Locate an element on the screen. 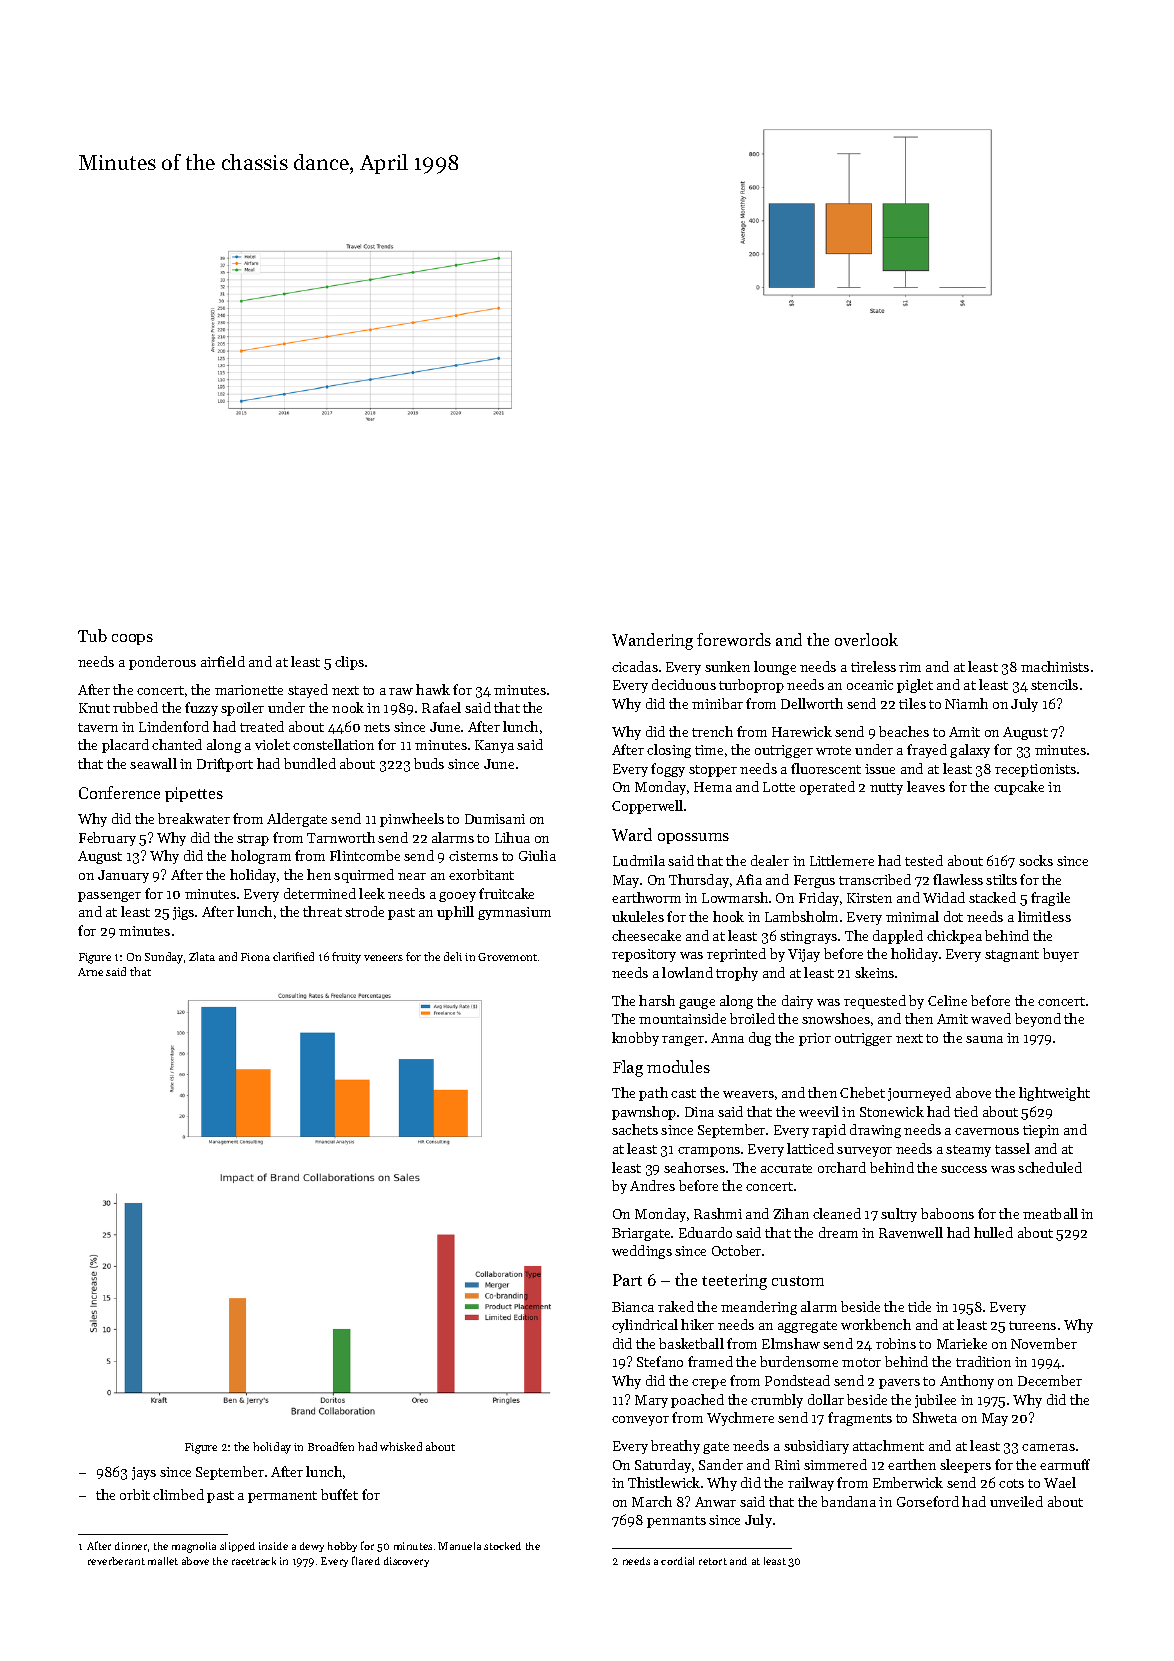 The height and width of the screenshot is (1661, 1174). Kanya is located at coordinates (494, 746).
